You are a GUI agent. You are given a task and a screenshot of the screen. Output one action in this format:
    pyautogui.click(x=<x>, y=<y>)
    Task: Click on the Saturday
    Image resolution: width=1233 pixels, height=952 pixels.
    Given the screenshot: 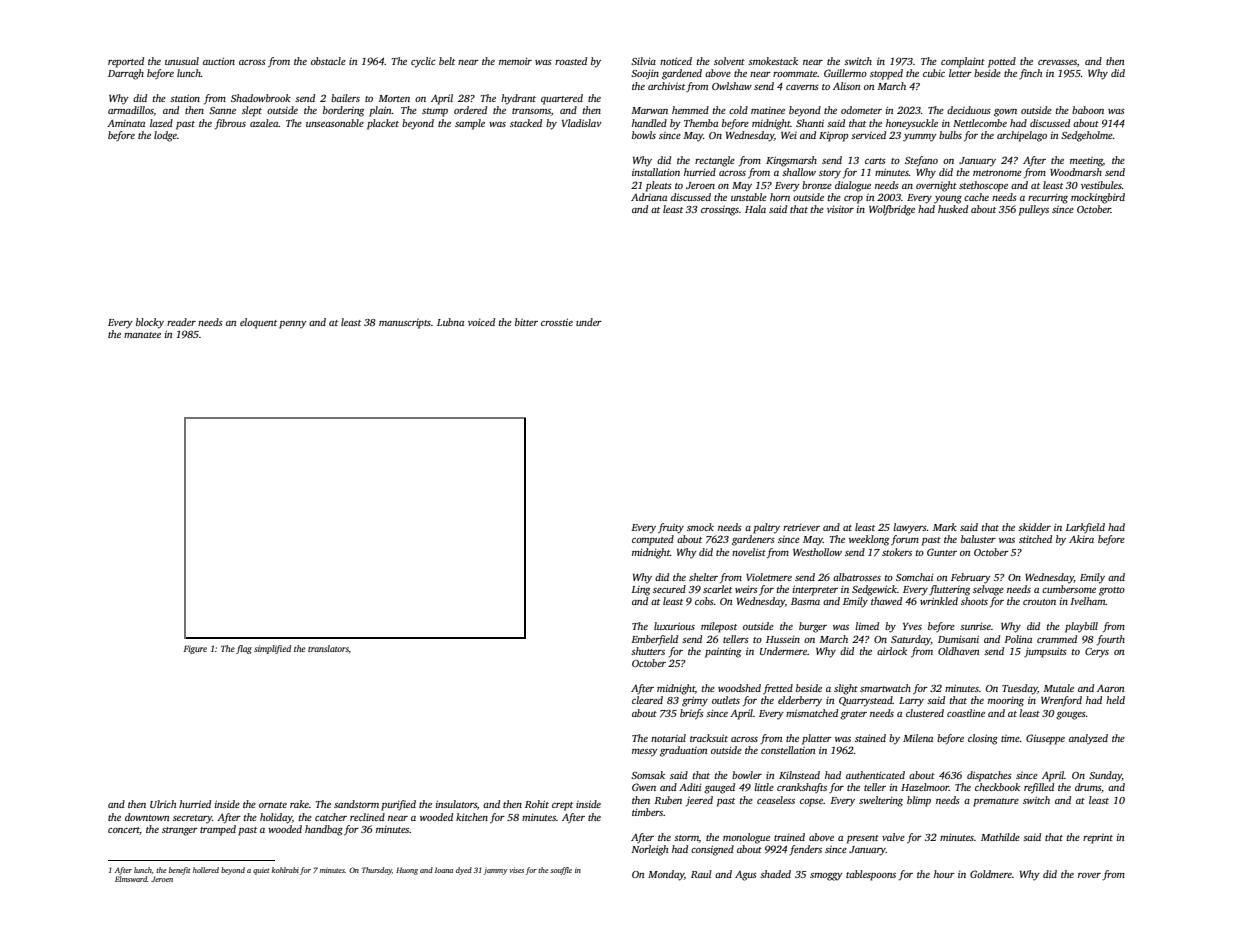 What is the action you would take?
    pyautogui.click(x=911, y=640)
